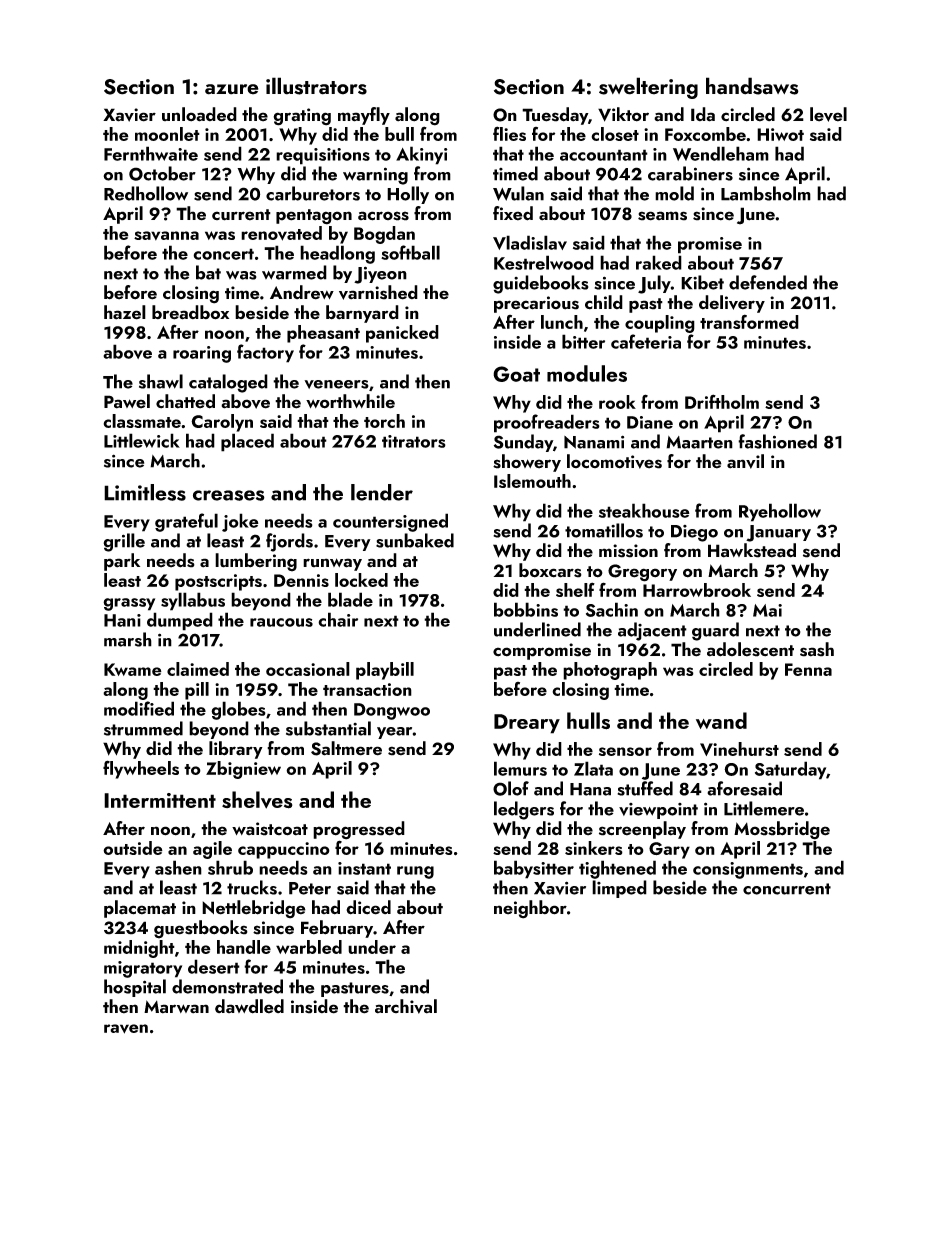 This page has height=1233, width=952. I want to click on unloaded, so click(199, 114).
